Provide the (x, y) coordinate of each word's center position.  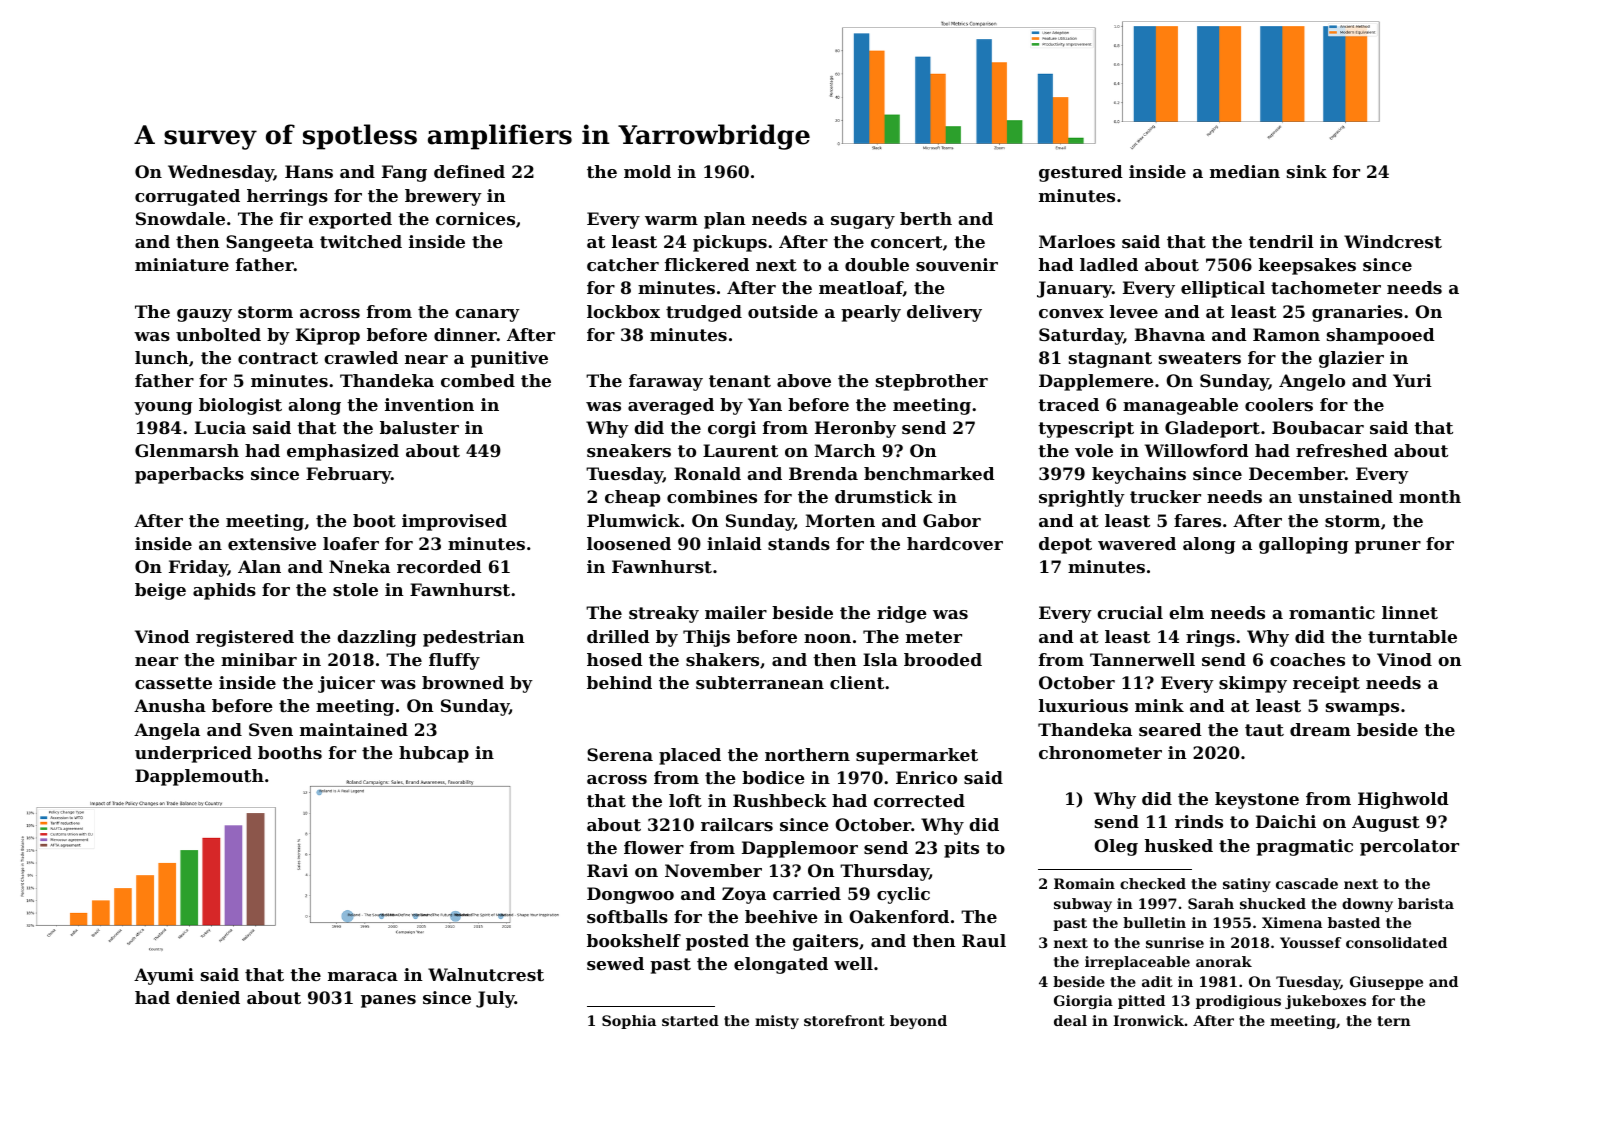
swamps (1362, 709)
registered (245, 638)
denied (208, 997)
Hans (309, 171)
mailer (736, 612)
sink (1307, 171)
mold (647, 171)
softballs (627, 916)
